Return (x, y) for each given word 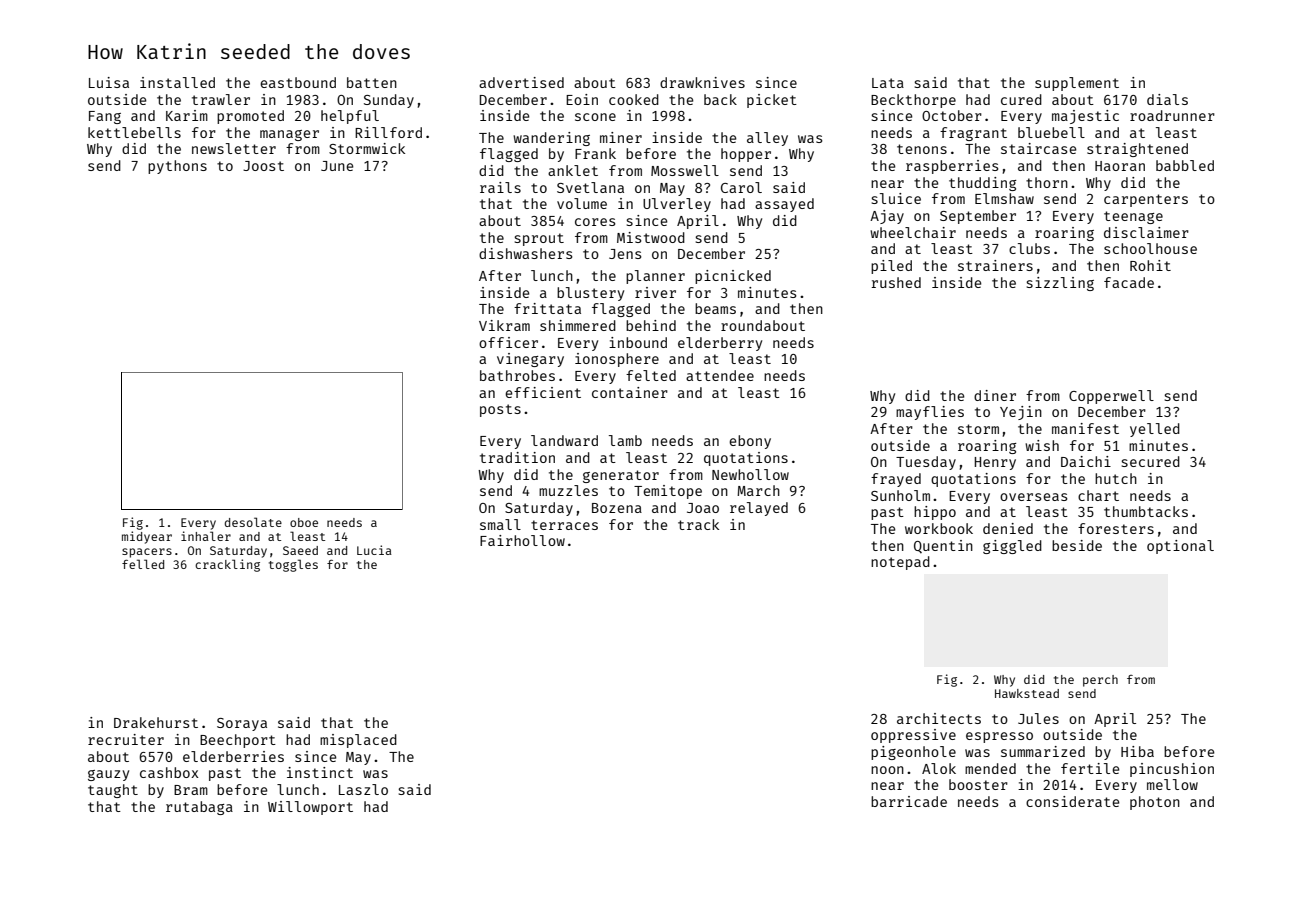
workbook (939, 528)
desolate (253, 522)
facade (1129, 282)
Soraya (242, 724)
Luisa (109, 82)
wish (1042, 445)
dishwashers (526, 253)
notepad (900, 563)
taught (113, 791)
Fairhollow (522, 540)
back (720, 99)
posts (500, 410)
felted (651, 375)
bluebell (1051, 132)
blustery (590, 294)
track (698, 524)
